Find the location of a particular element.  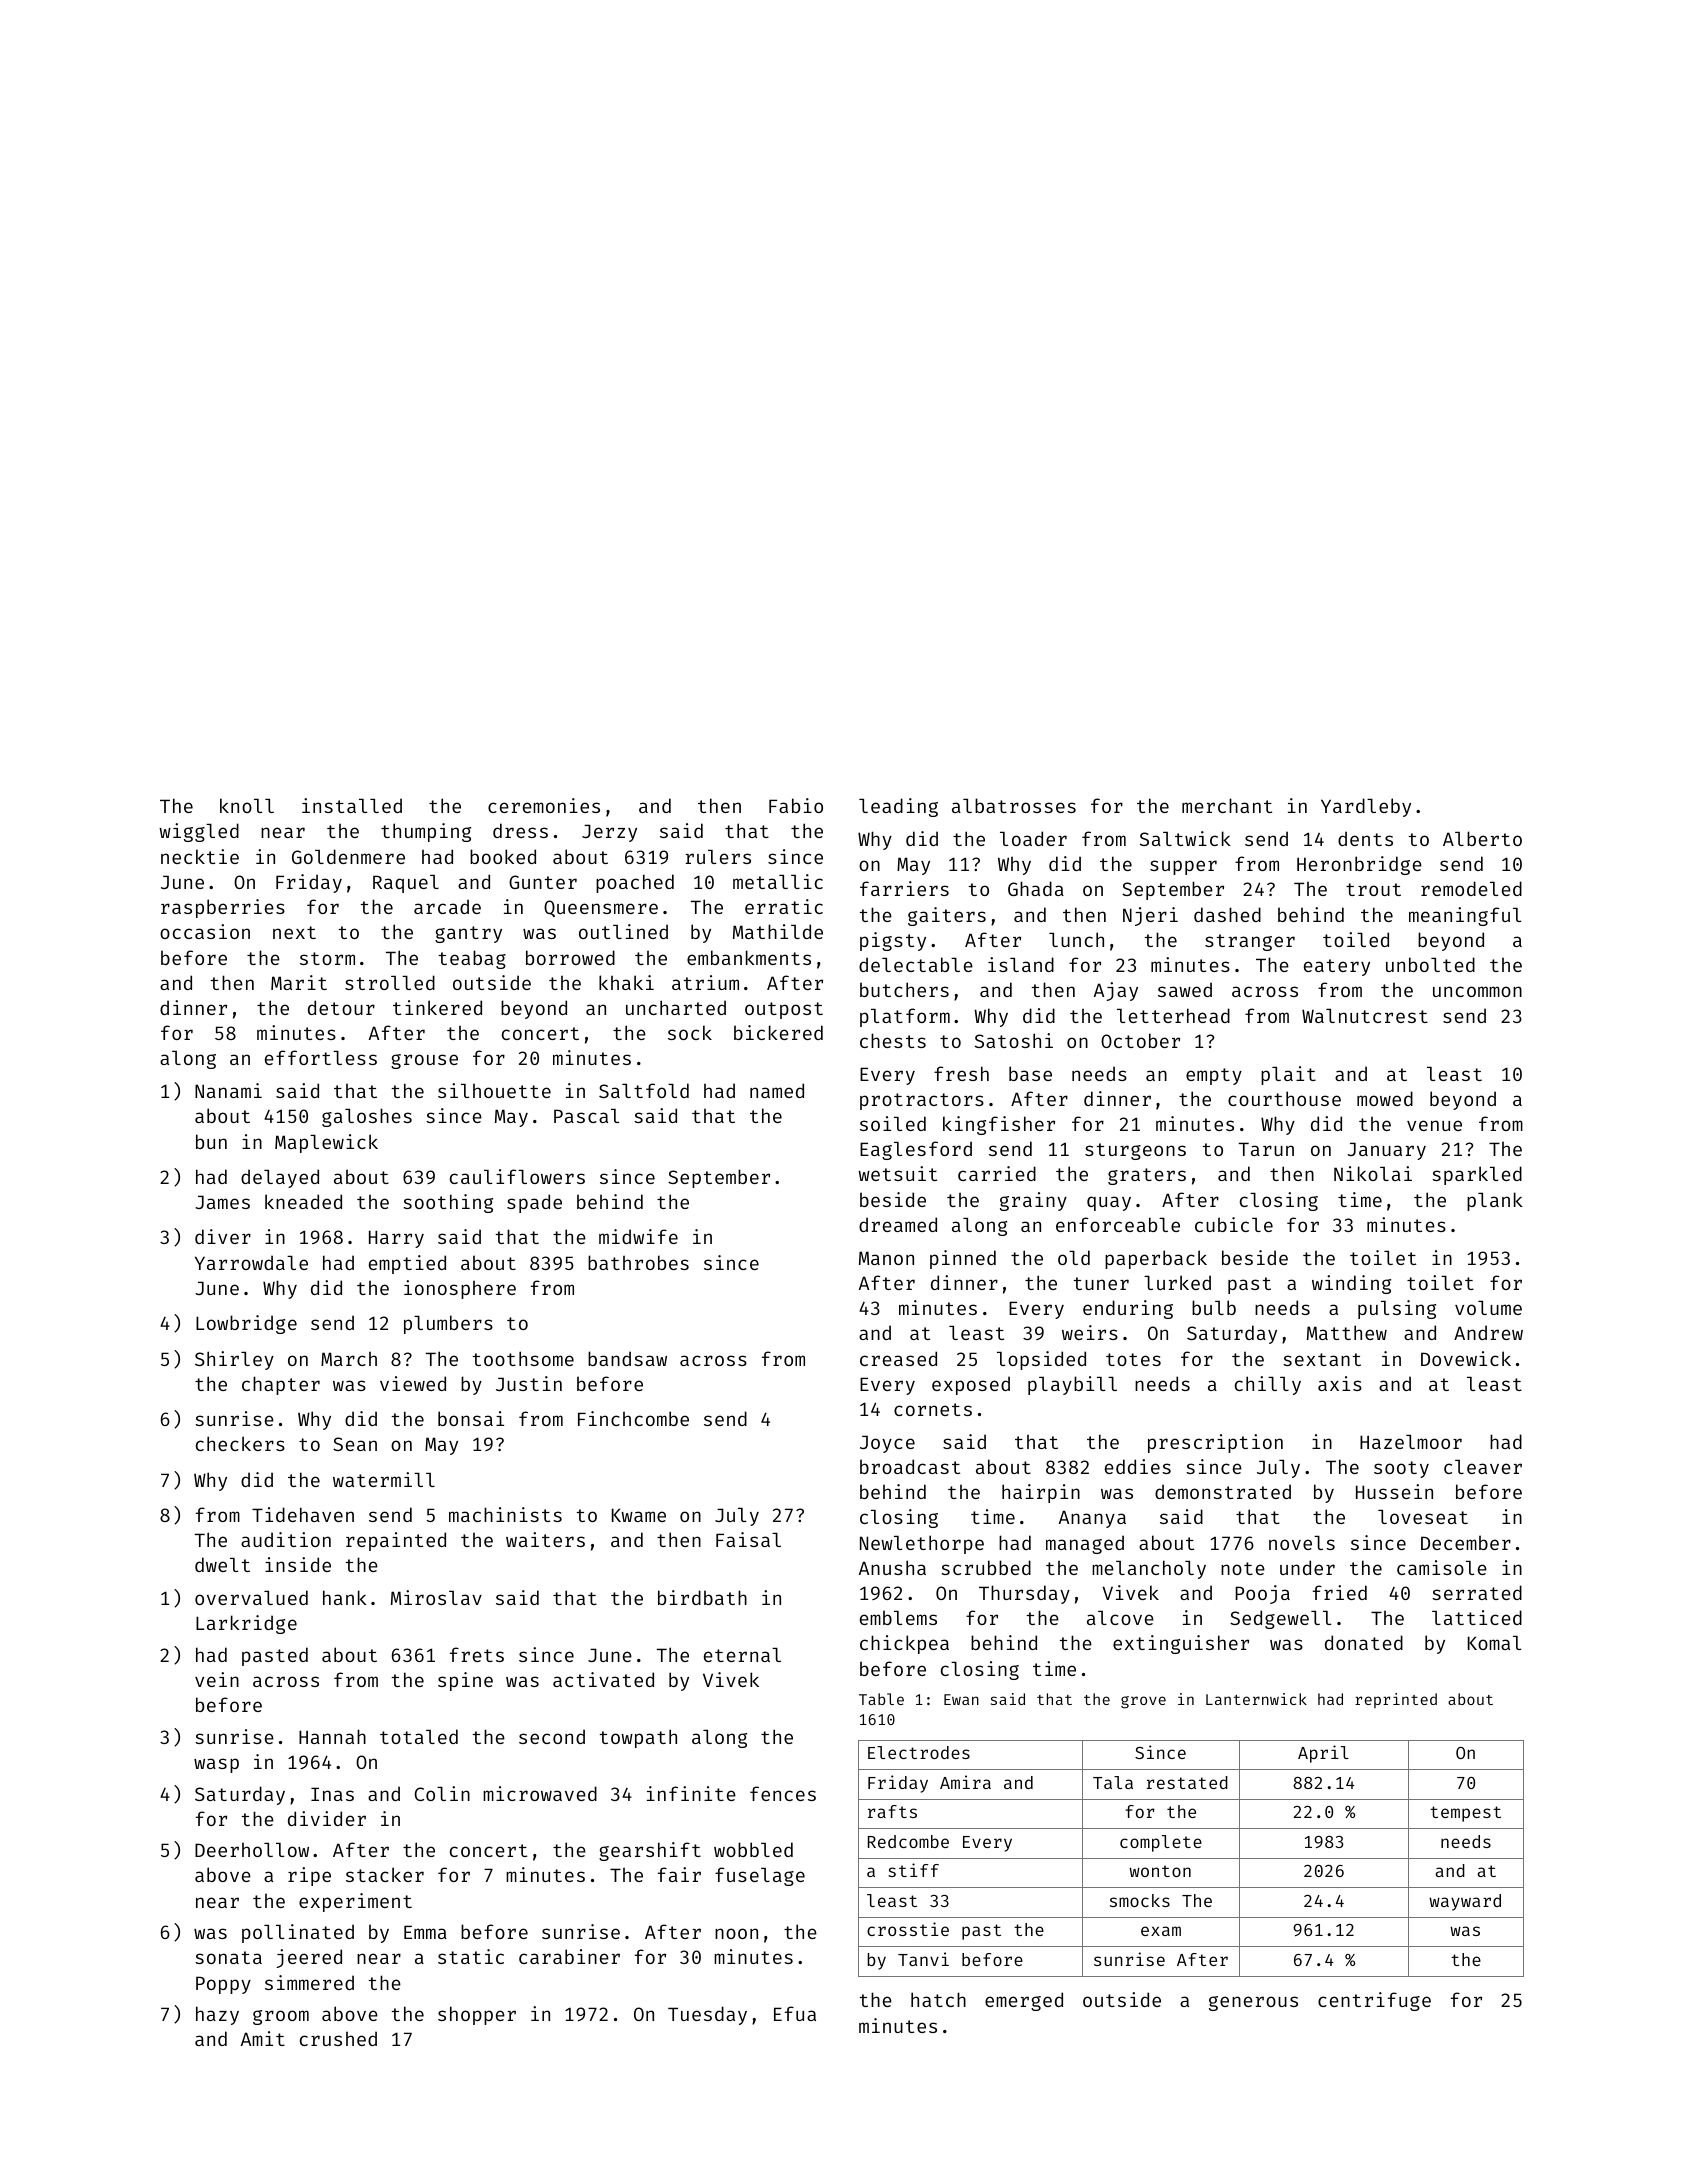

midwife is located at coordinates (638, 1236).
